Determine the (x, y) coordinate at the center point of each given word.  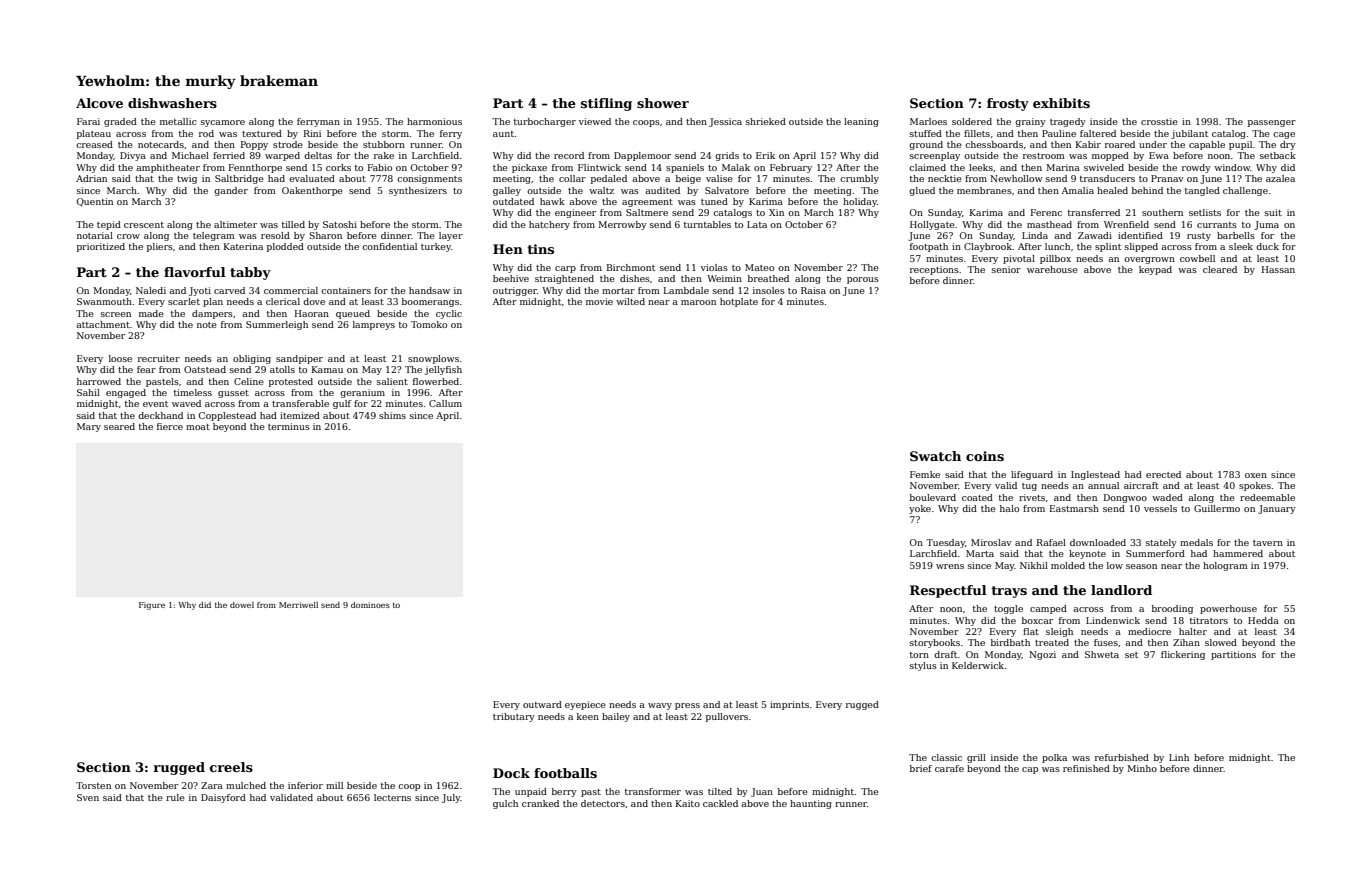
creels (231, 767)
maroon (698, 302)
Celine (249, 381)
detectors (603, 803)
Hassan (1278, 269)
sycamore (223, 123)
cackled (720, 803)
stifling (606, 104)
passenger (1272, 123)
